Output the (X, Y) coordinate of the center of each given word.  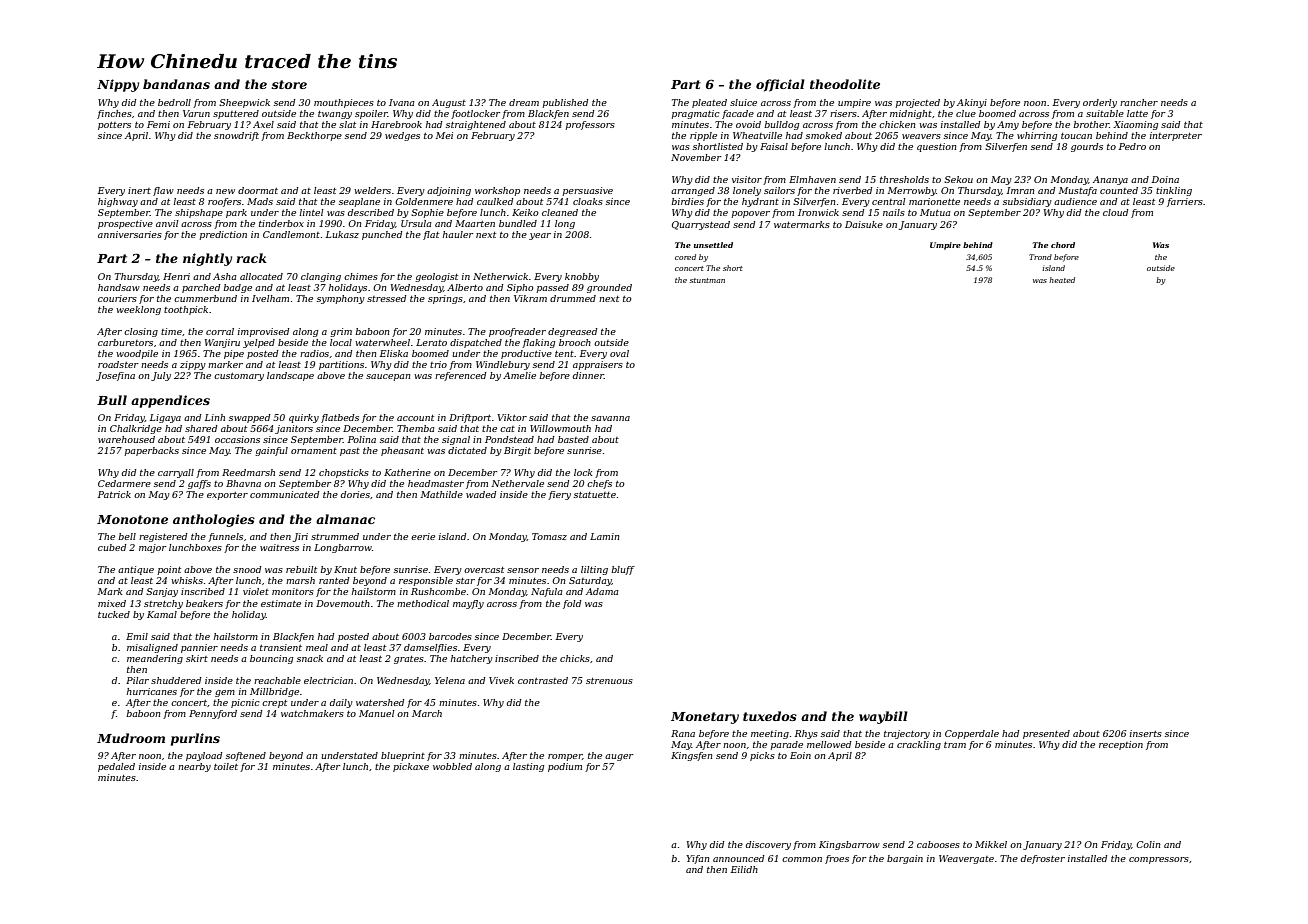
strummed (335, 536)
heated (1062, 280)
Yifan (698, 859)
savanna (610, 418)
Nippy (118, 85)
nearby (194, 767)
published (565, 103)
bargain (905, 859)
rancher (1139, 102)
